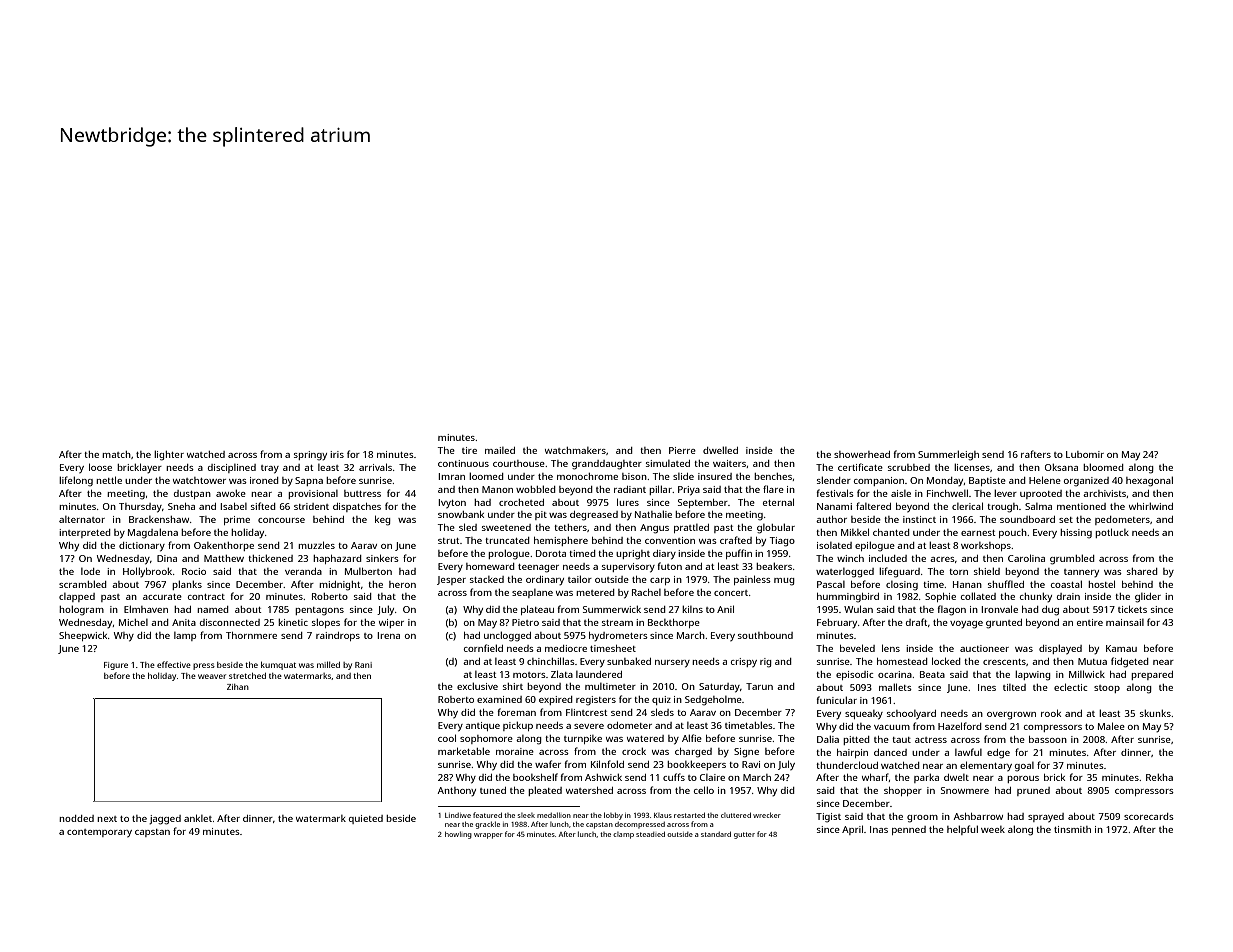 This screenshot has height=952, width=1233. Describe the element at coordinates (198, 818) in the screenshot. I see `anklet` at that location.
